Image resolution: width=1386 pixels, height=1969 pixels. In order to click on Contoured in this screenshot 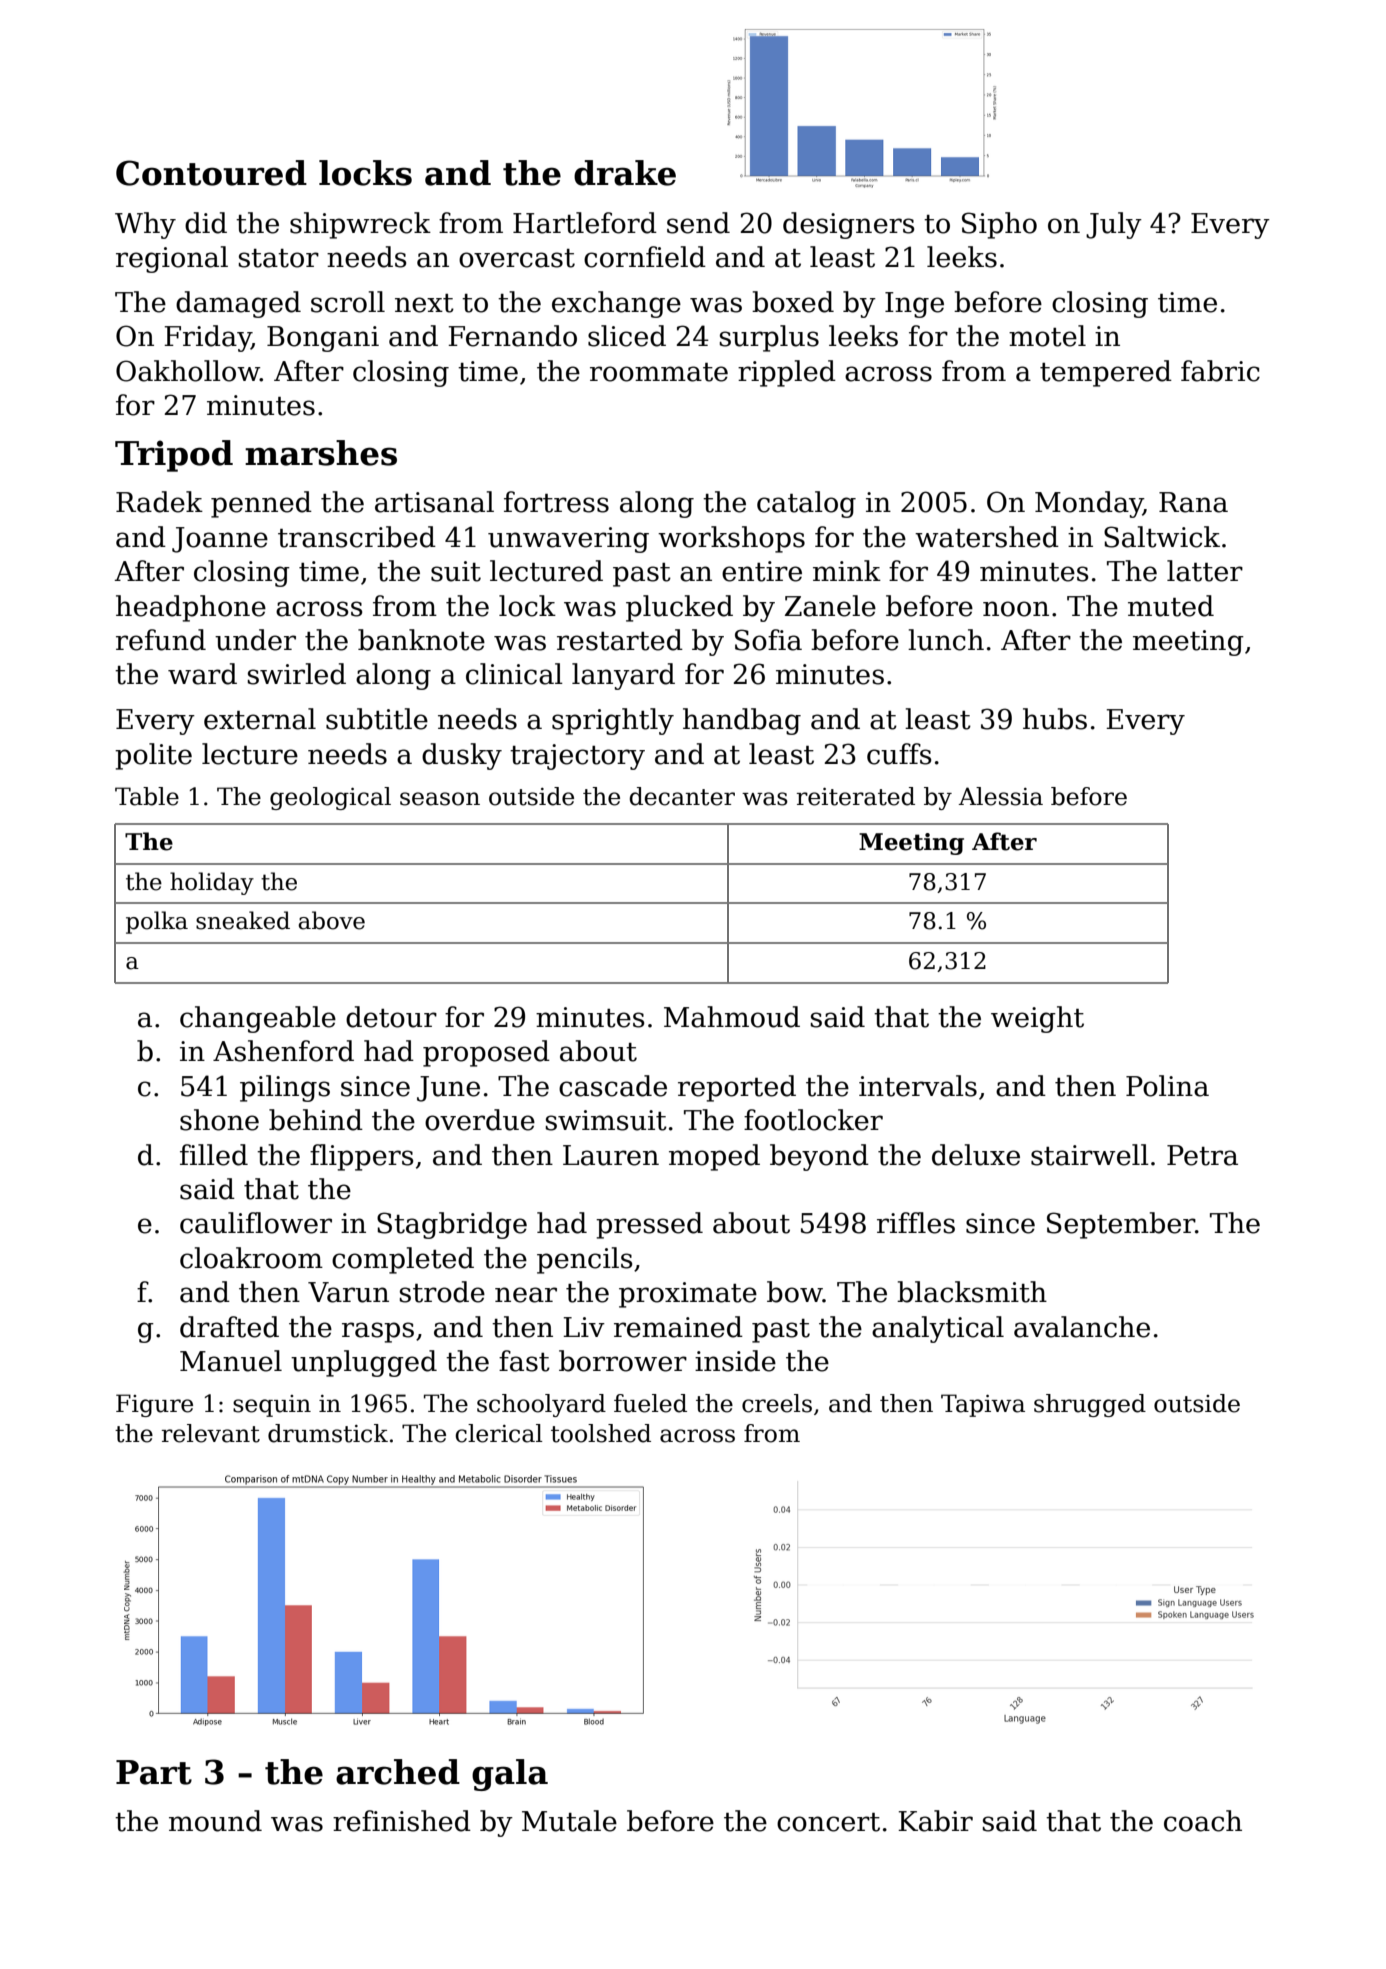, I will do `click(211, 173)`.
